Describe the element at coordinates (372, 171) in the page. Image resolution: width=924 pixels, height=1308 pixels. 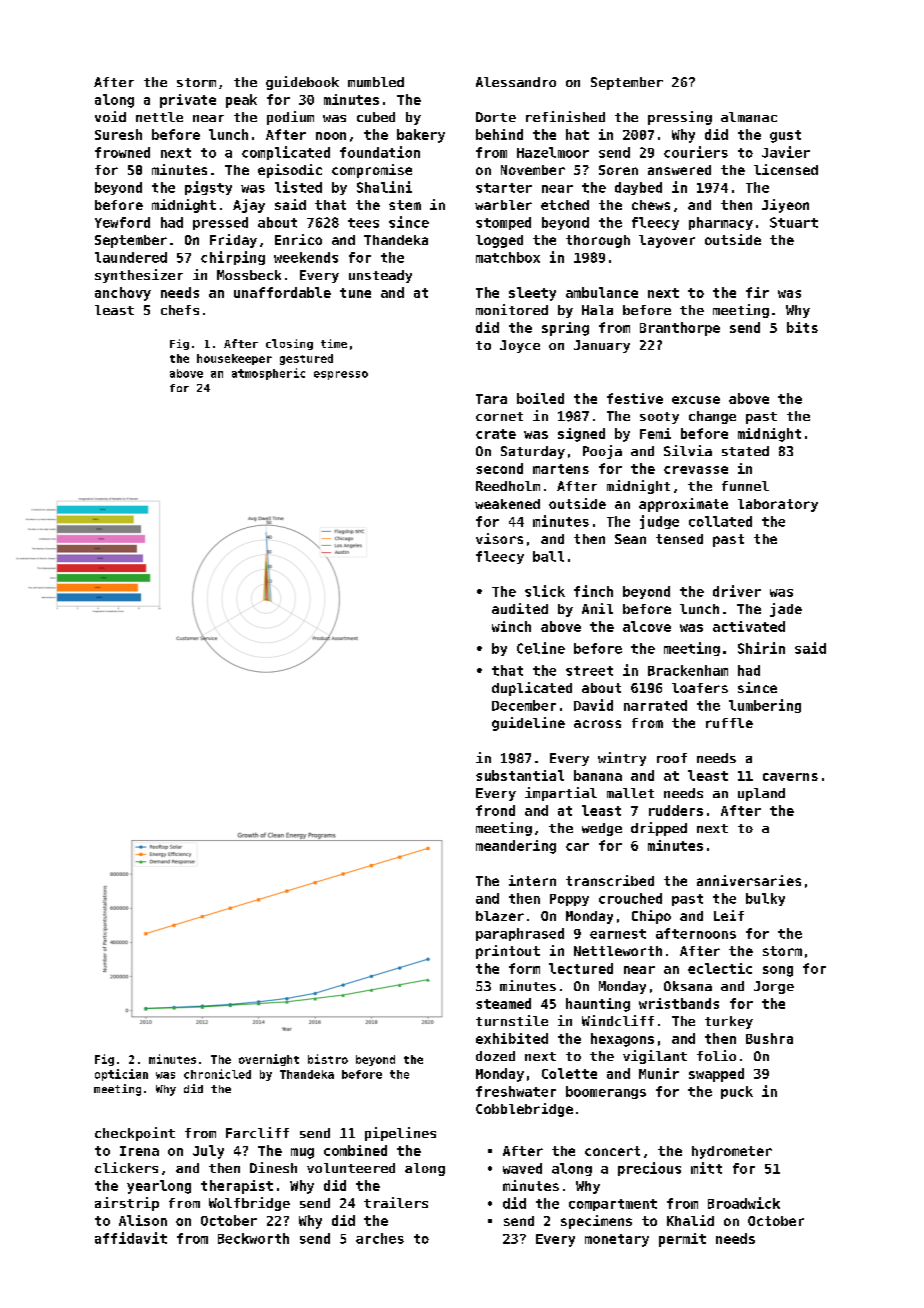
I see `compromise` at that location.
